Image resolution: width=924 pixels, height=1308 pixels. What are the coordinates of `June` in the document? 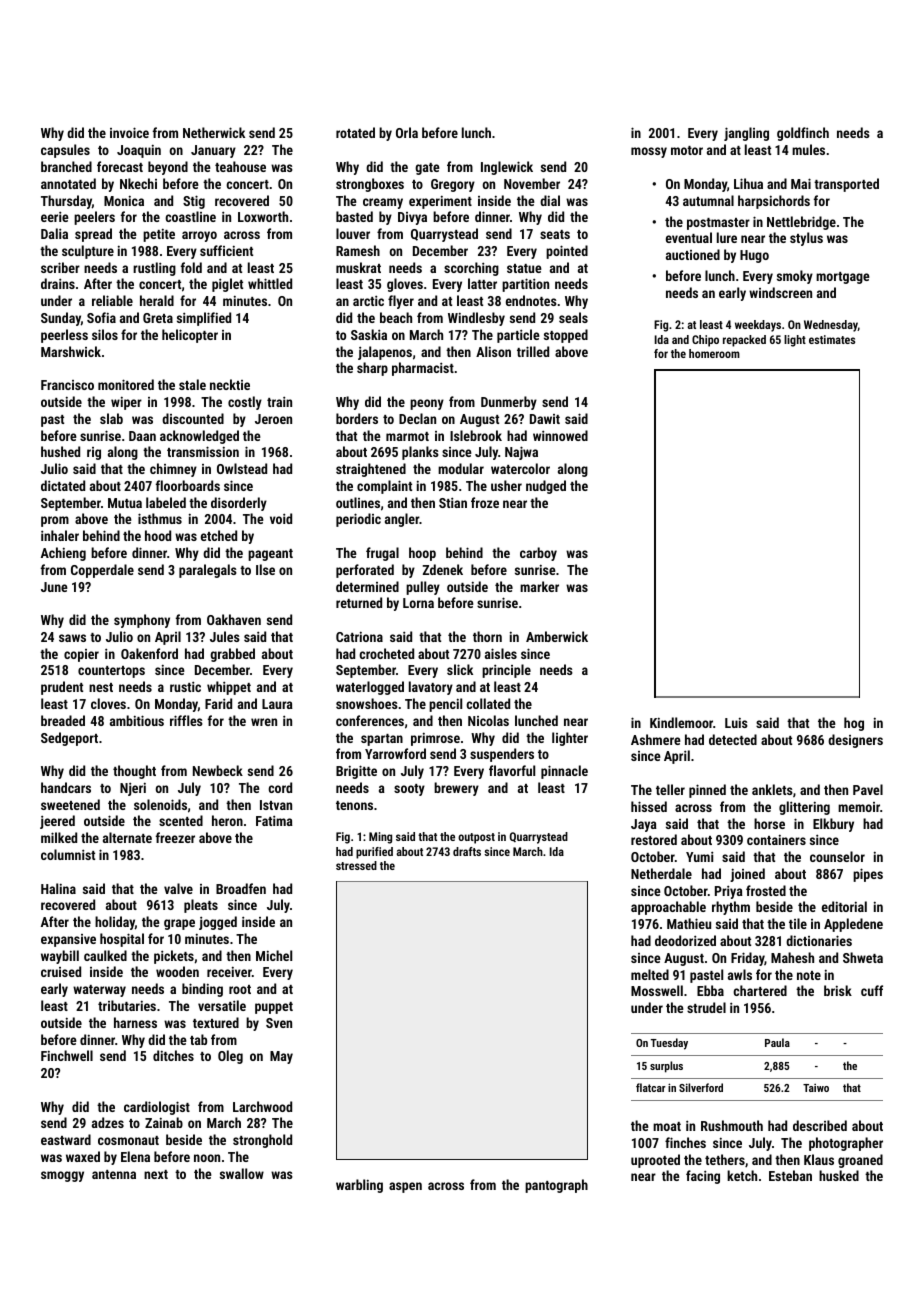 It's located at (54, 587).
